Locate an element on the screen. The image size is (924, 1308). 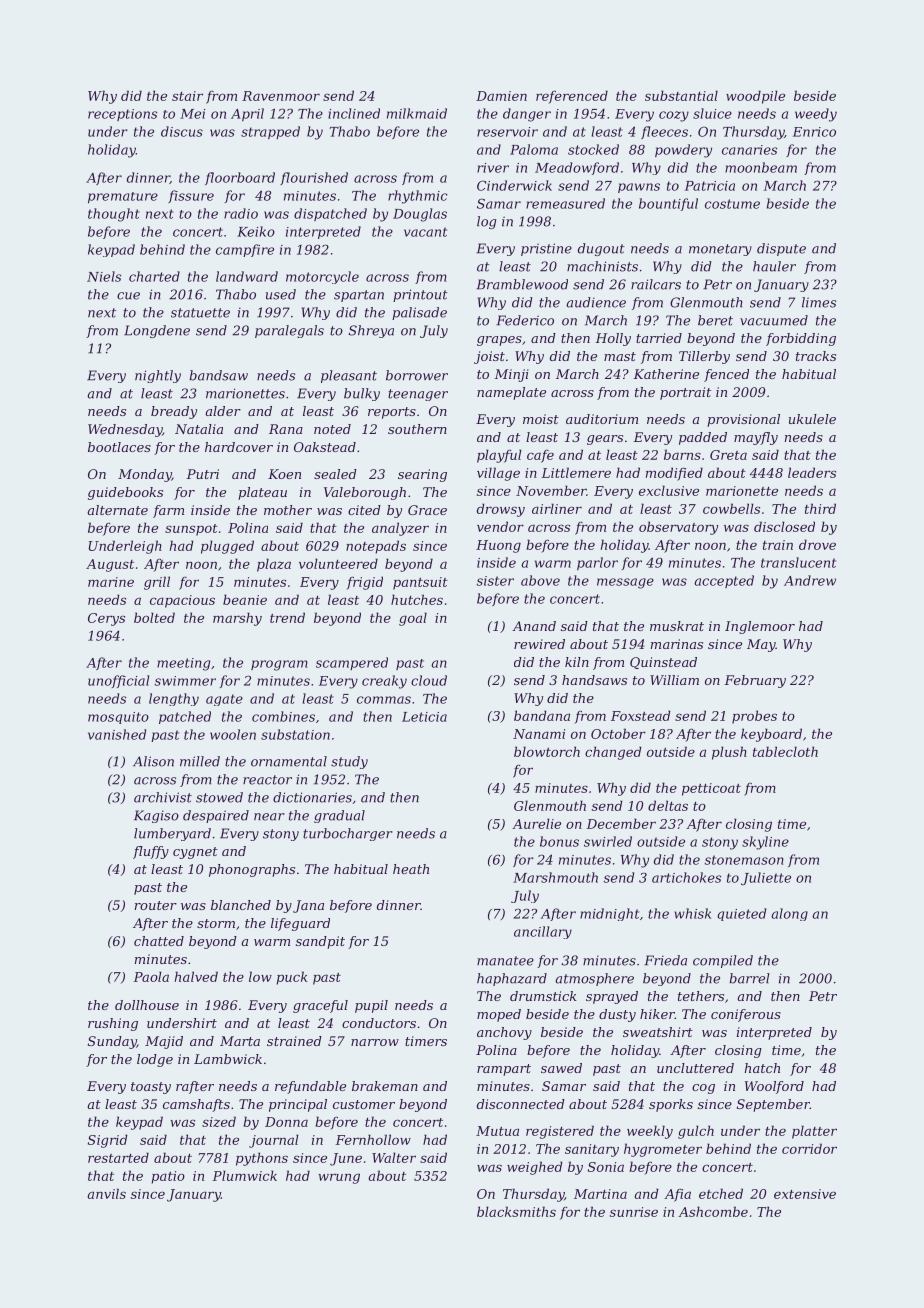
hatch is located at coordinates (762, 1068).
